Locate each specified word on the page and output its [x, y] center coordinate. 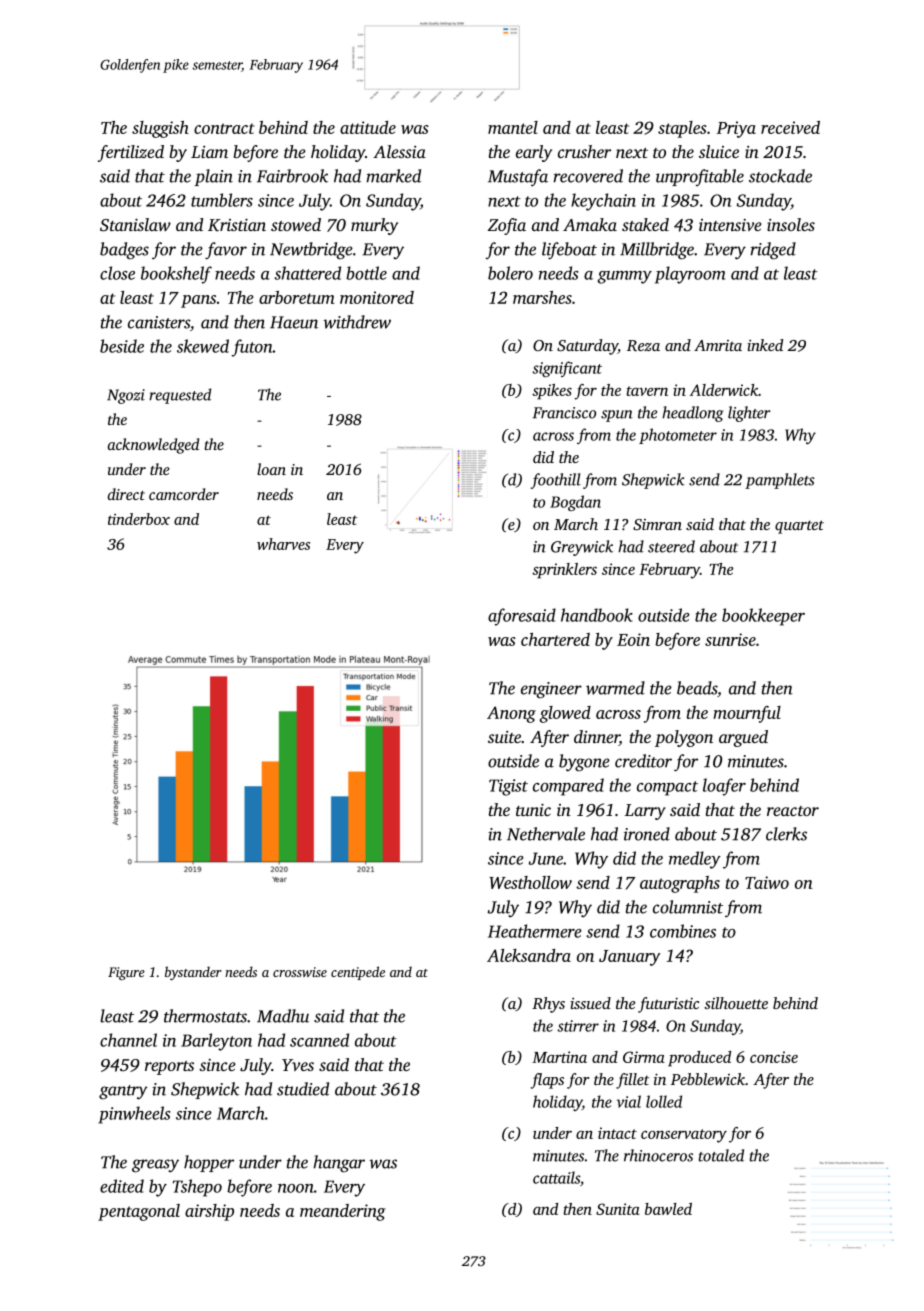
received [790, 127]
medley [695, 860]
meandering [343, 1212]
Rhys [548, 1005]
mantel [513, 127]
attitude [368, 127]
